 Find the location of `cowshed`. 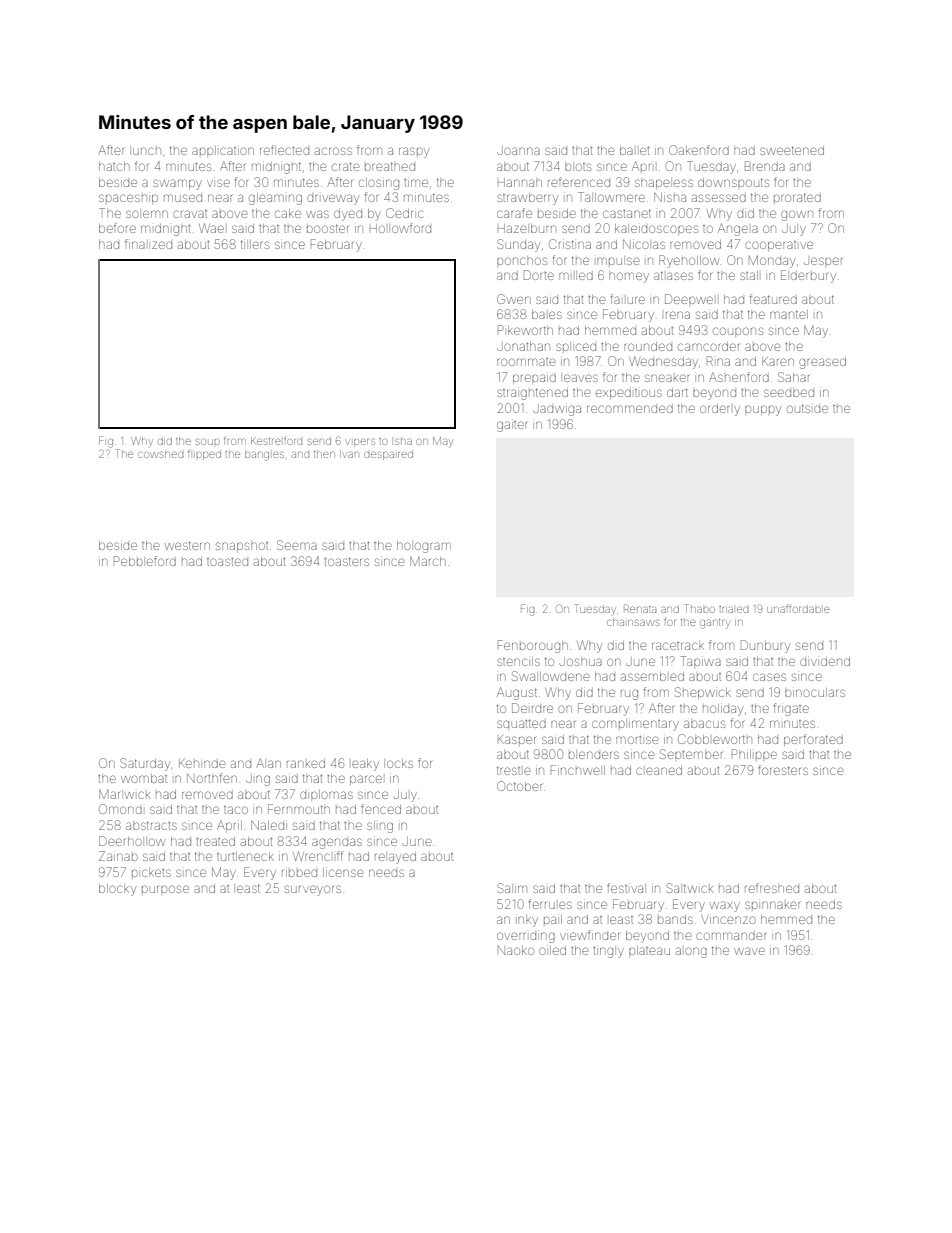

cowshed is located at coordinates (160, 454).
